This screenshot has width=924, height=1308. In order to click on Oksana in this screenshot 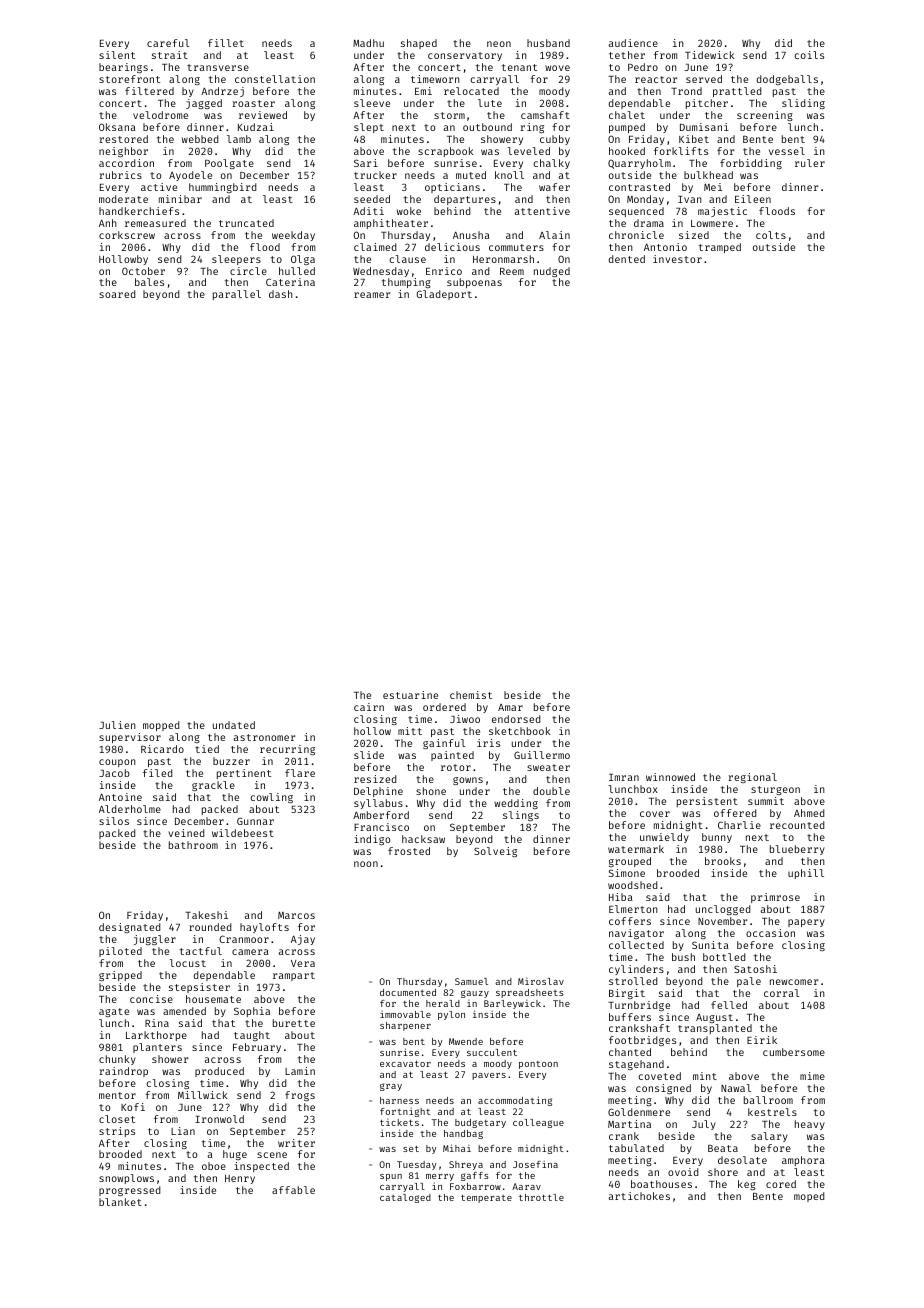, I will do `click(117, 127)`.
